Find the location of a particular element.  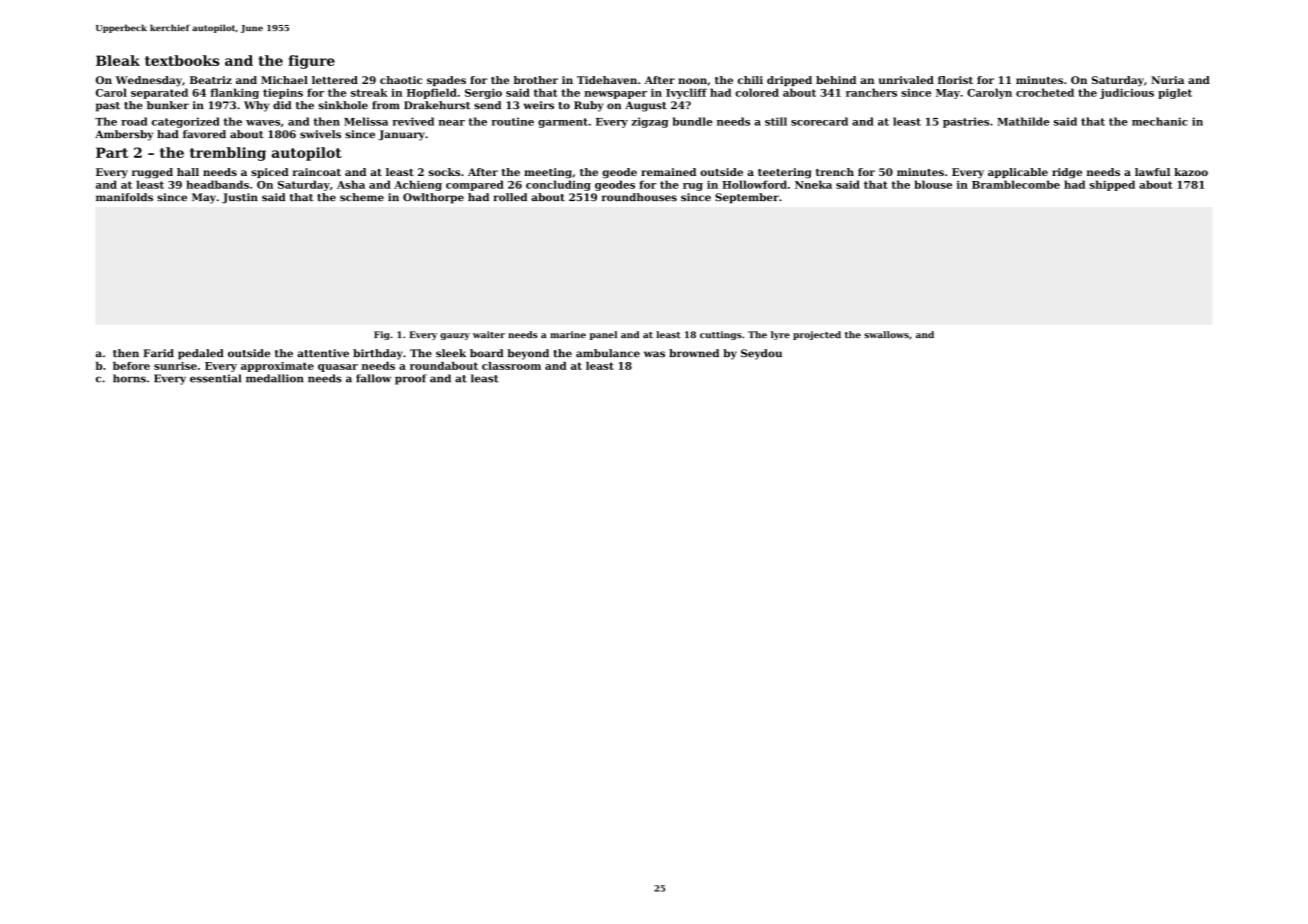

horns is located at coordinates (129, 378).
